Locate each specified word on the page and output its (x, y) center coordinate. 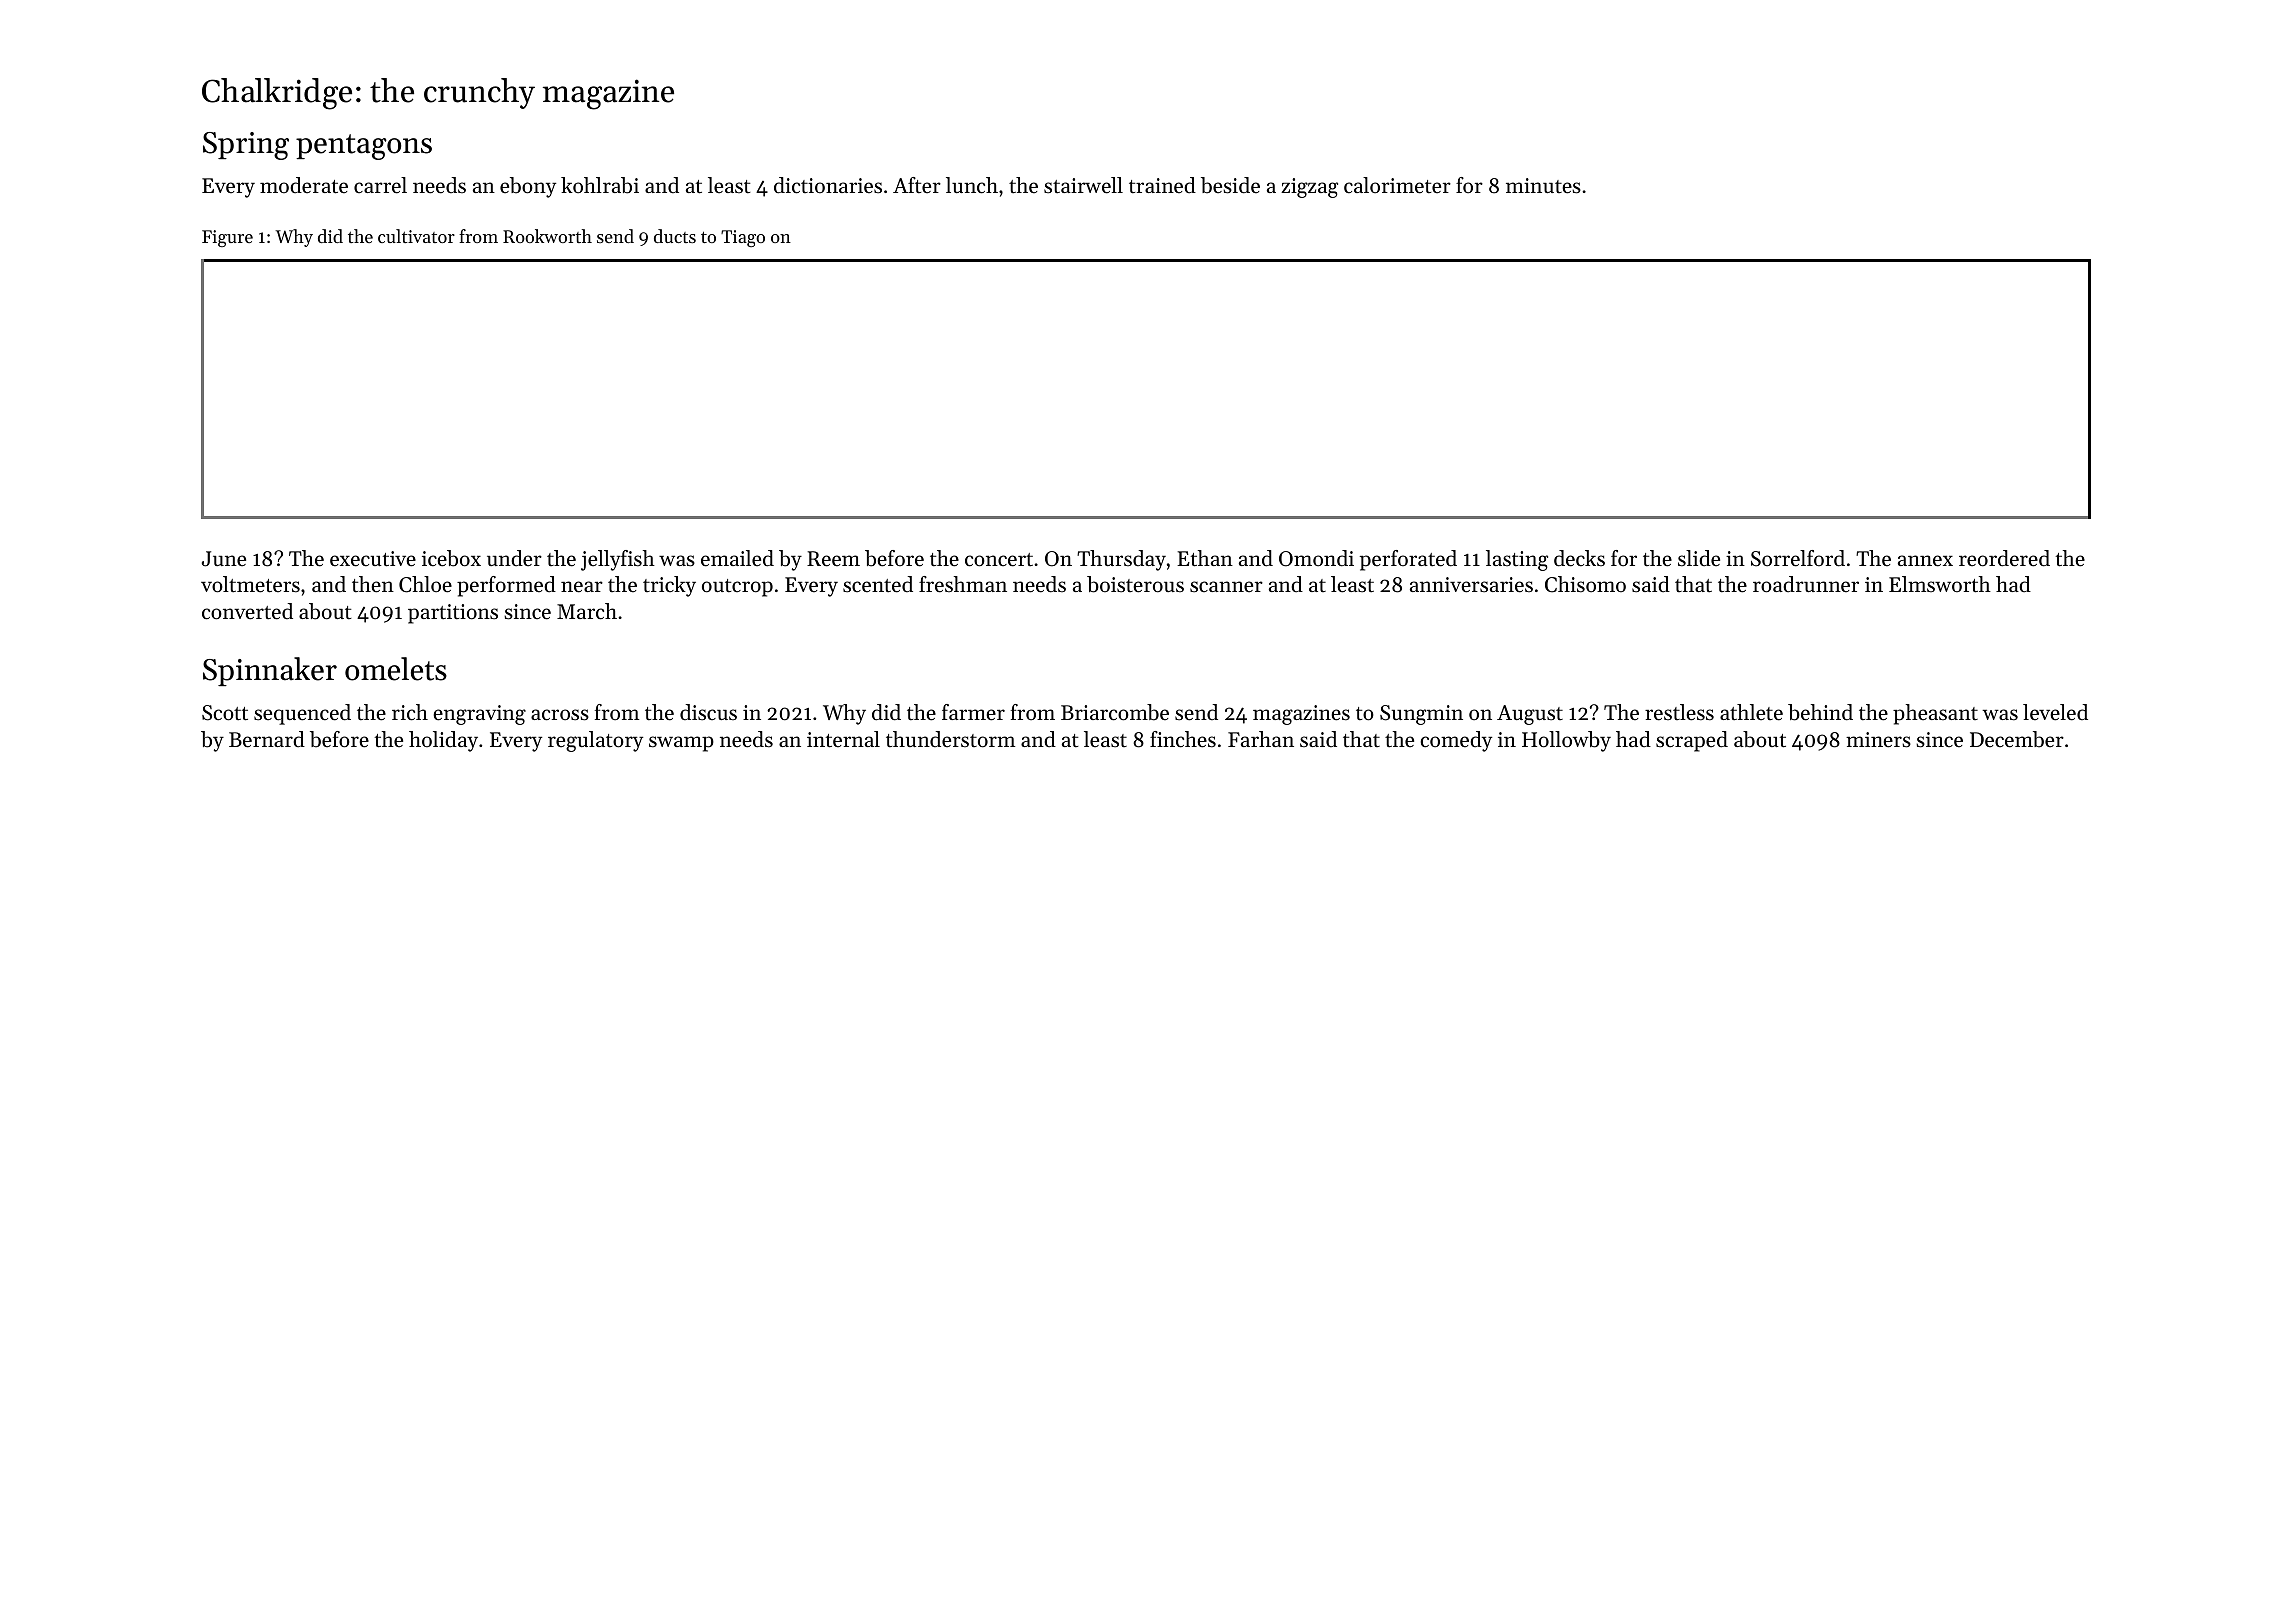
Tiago (743, 238)
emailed (737, 558)
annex (1925, 561)
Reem (833, 559)
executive (373, 559)
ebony (528, 187)
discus (708, 712)
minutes (1543, 186)
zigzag (1309, 188)
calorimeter (1397, 185)
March (587, 611)
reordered (2004, 558)
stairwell (1083, 185)
